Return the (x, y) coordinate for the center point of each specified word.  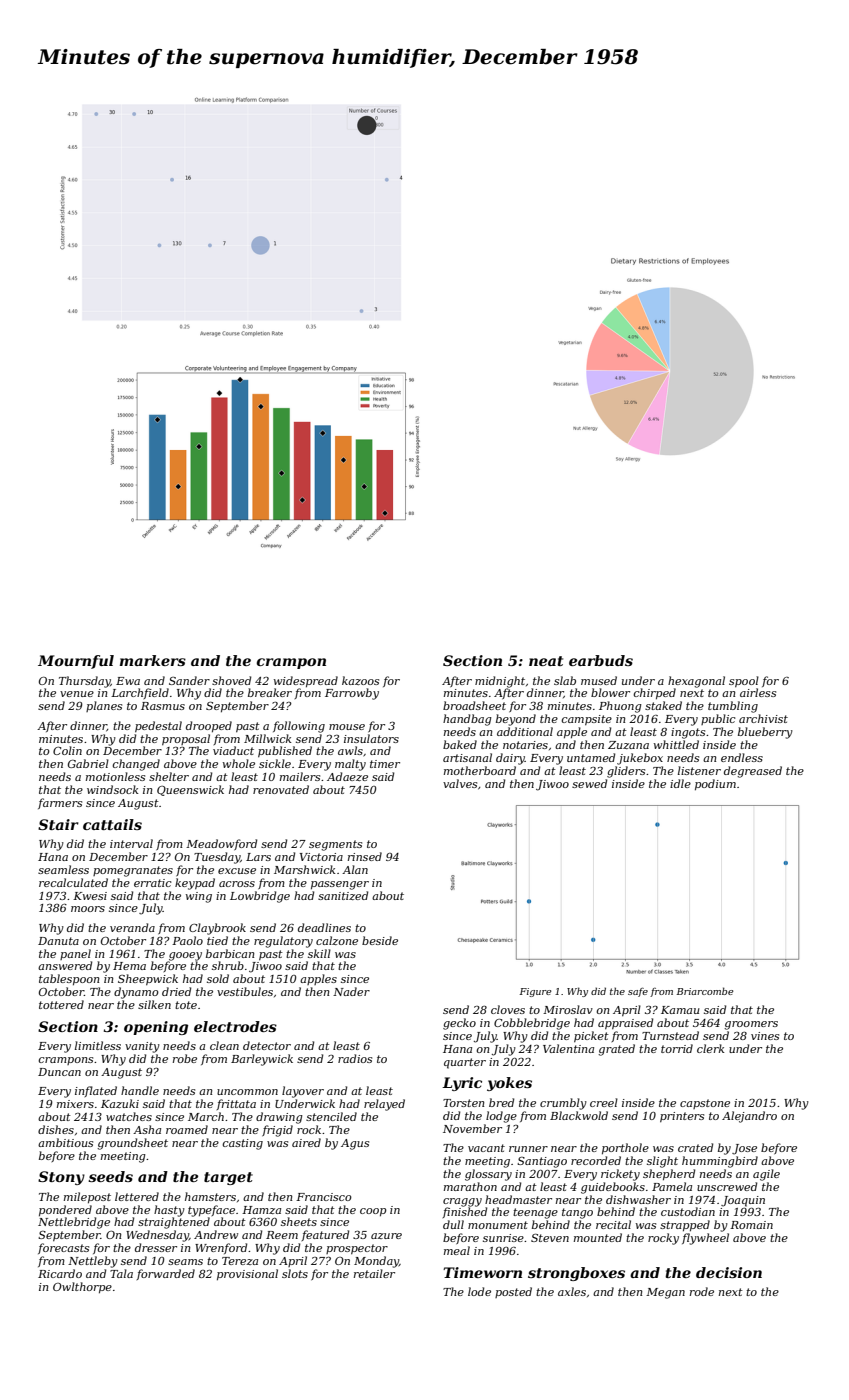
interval (131, 843)
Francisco (324, 1197)
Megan (665, 1293)
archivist (763, 718)
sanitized (343, 895)
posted (513, 1292)
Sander (189, 680)
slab (565, 680)
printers (682, 1117)
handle (140, 1090)
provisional (247, 1274)
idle (680, 783)
